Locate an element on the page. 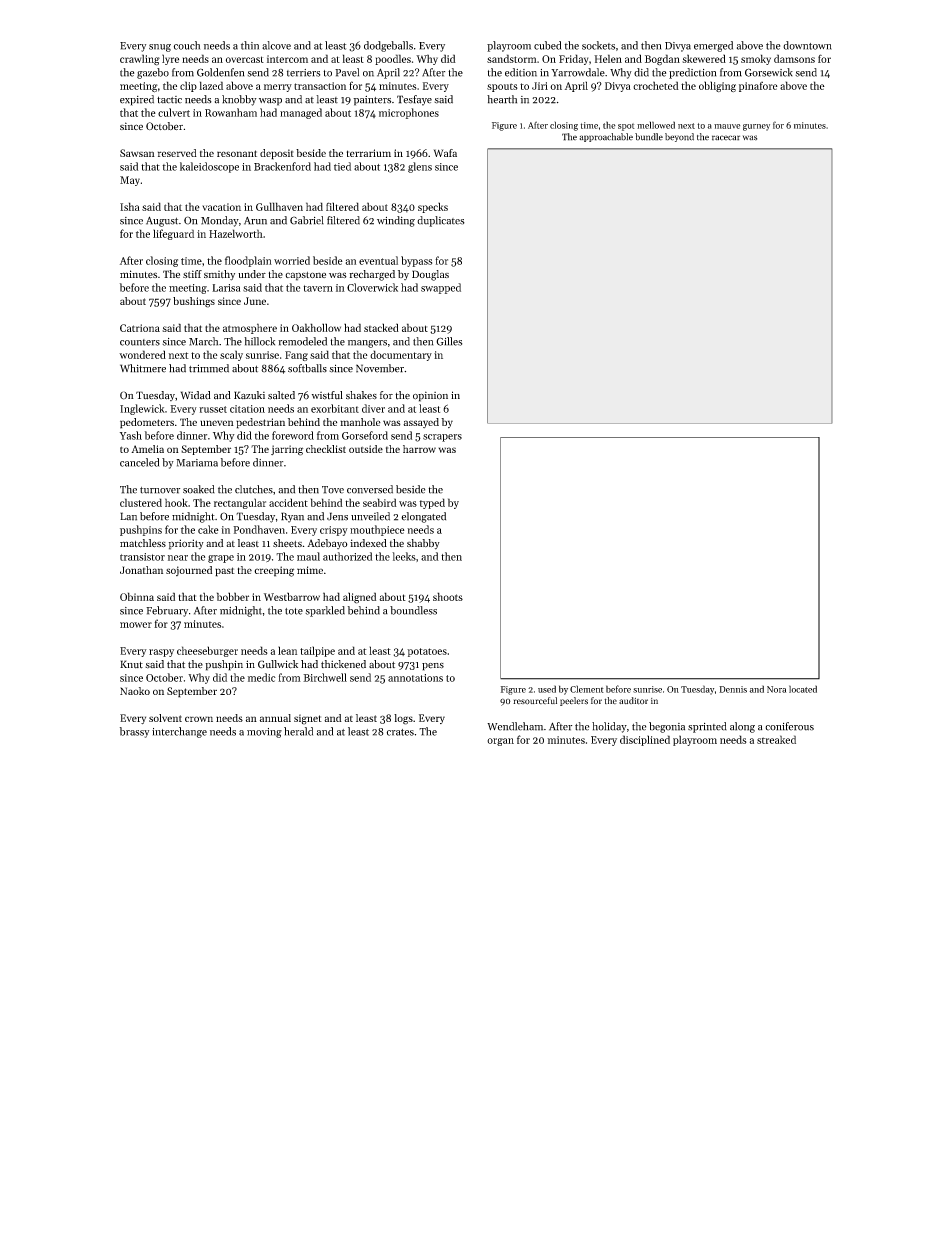 The width and height of the image is (952, 1233). prediction is located at coordinates (692, 73).
